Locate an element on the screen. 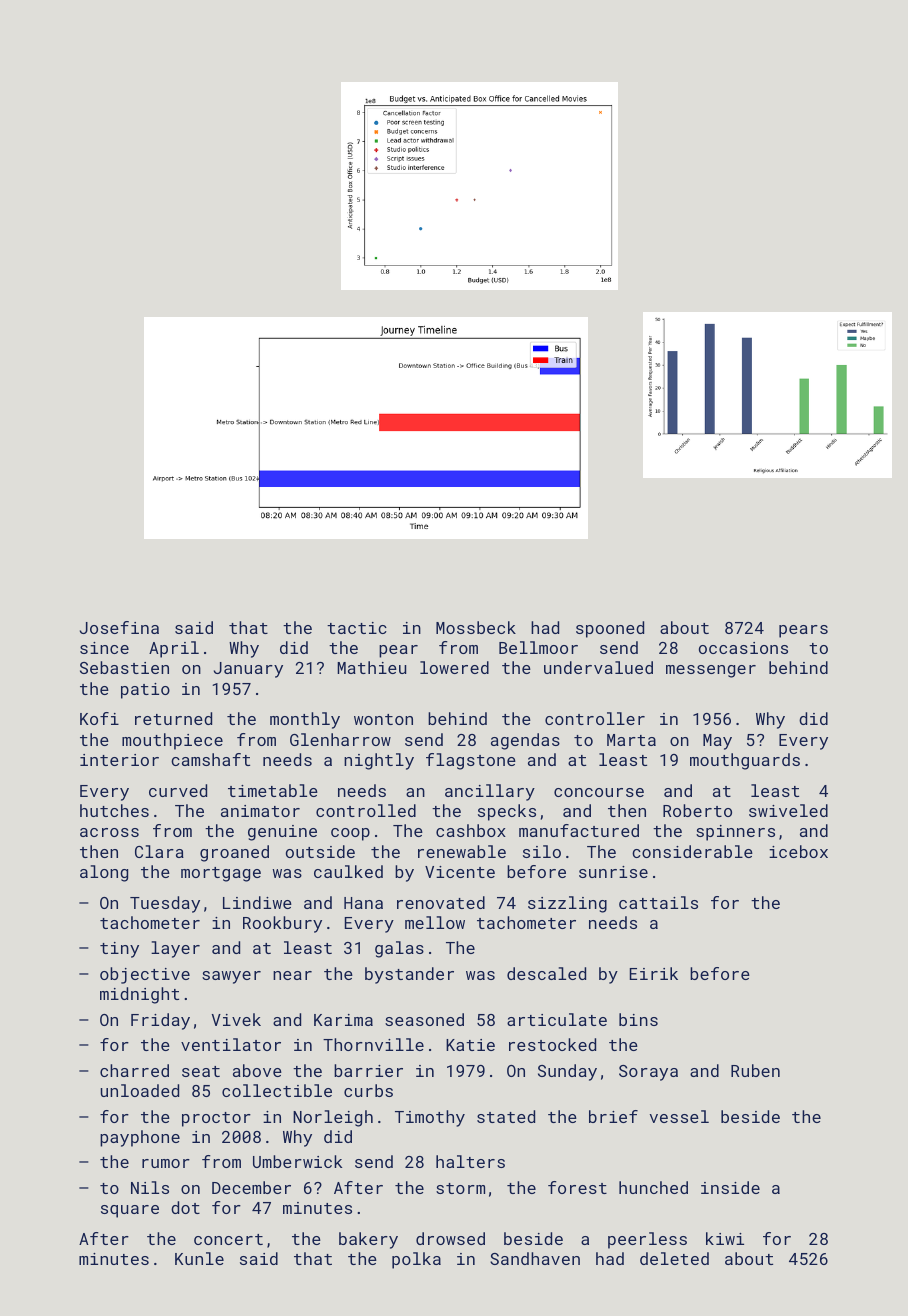 The image size is (908, 1316). Ruben is located at coordinates (755, 1070).
